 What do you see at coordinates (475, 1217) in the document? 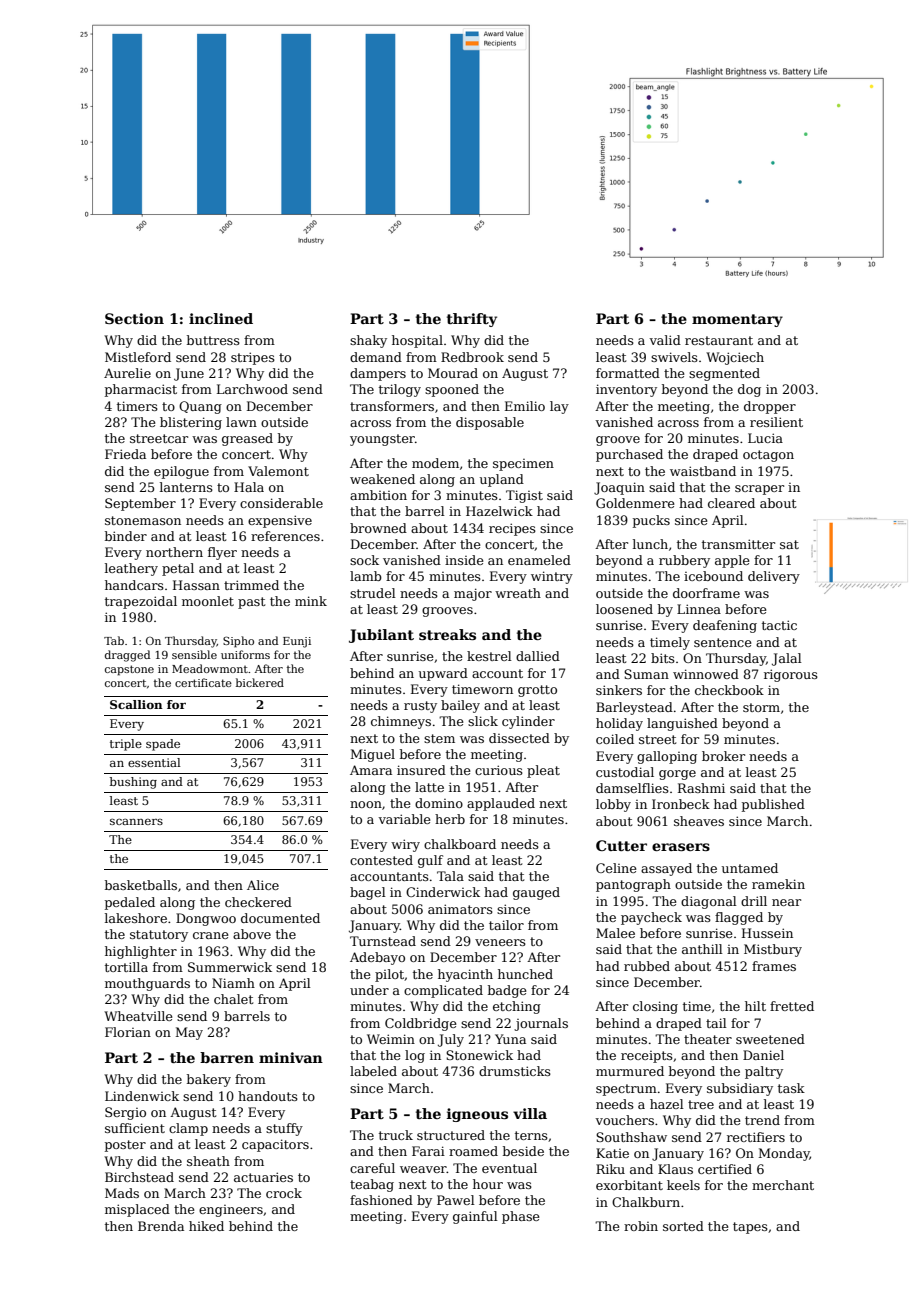
I see `gainful` at bounding box center [475, 1217].
